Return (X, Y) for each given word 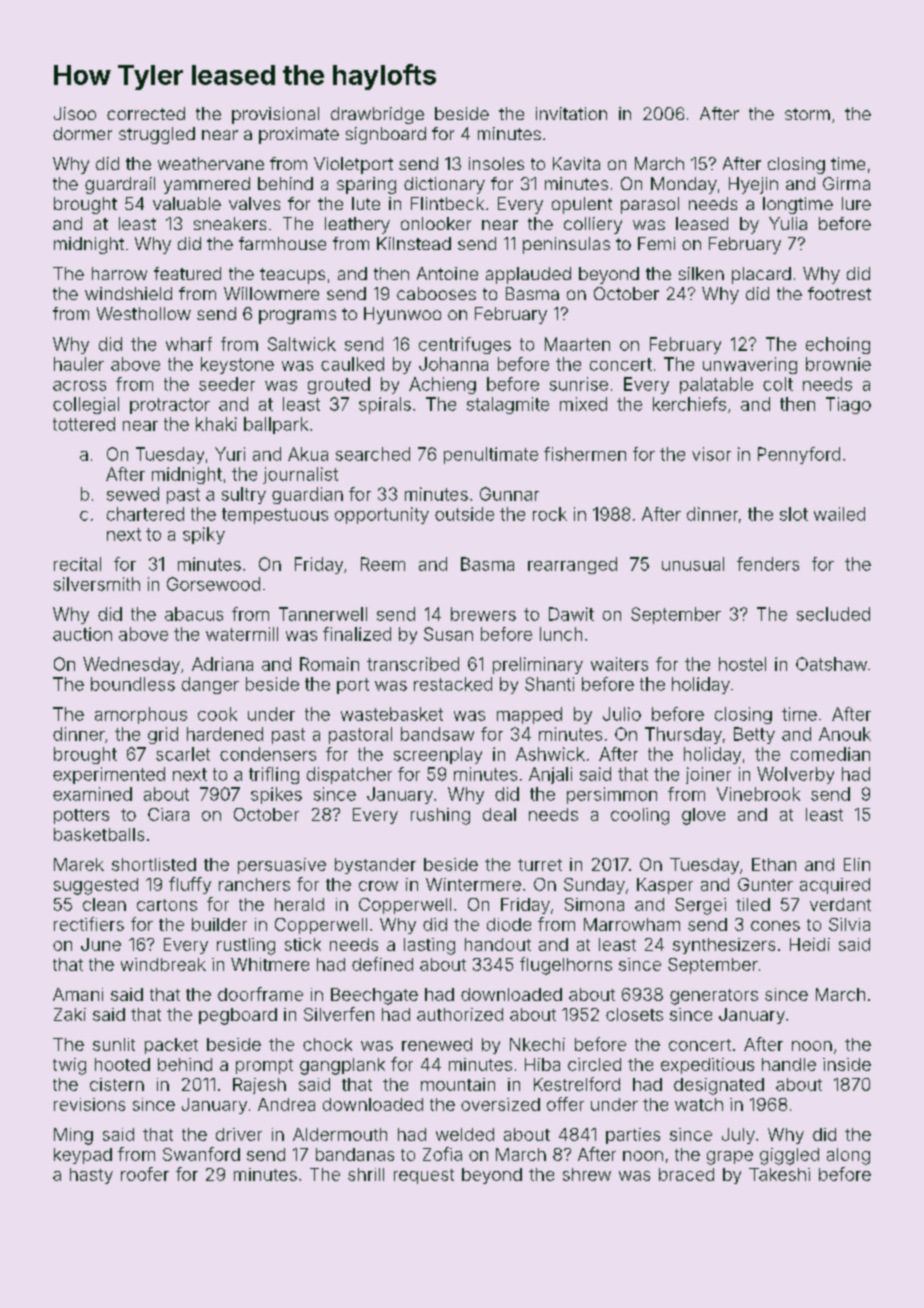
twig (69, 1066)
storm (807, 114)
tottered (84, 424)
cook (217, 714)
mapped (529, 715)
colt (778, 384)
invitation (571, 113)
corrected (146, 113)
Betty (754, 735)
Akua (308, 454)
